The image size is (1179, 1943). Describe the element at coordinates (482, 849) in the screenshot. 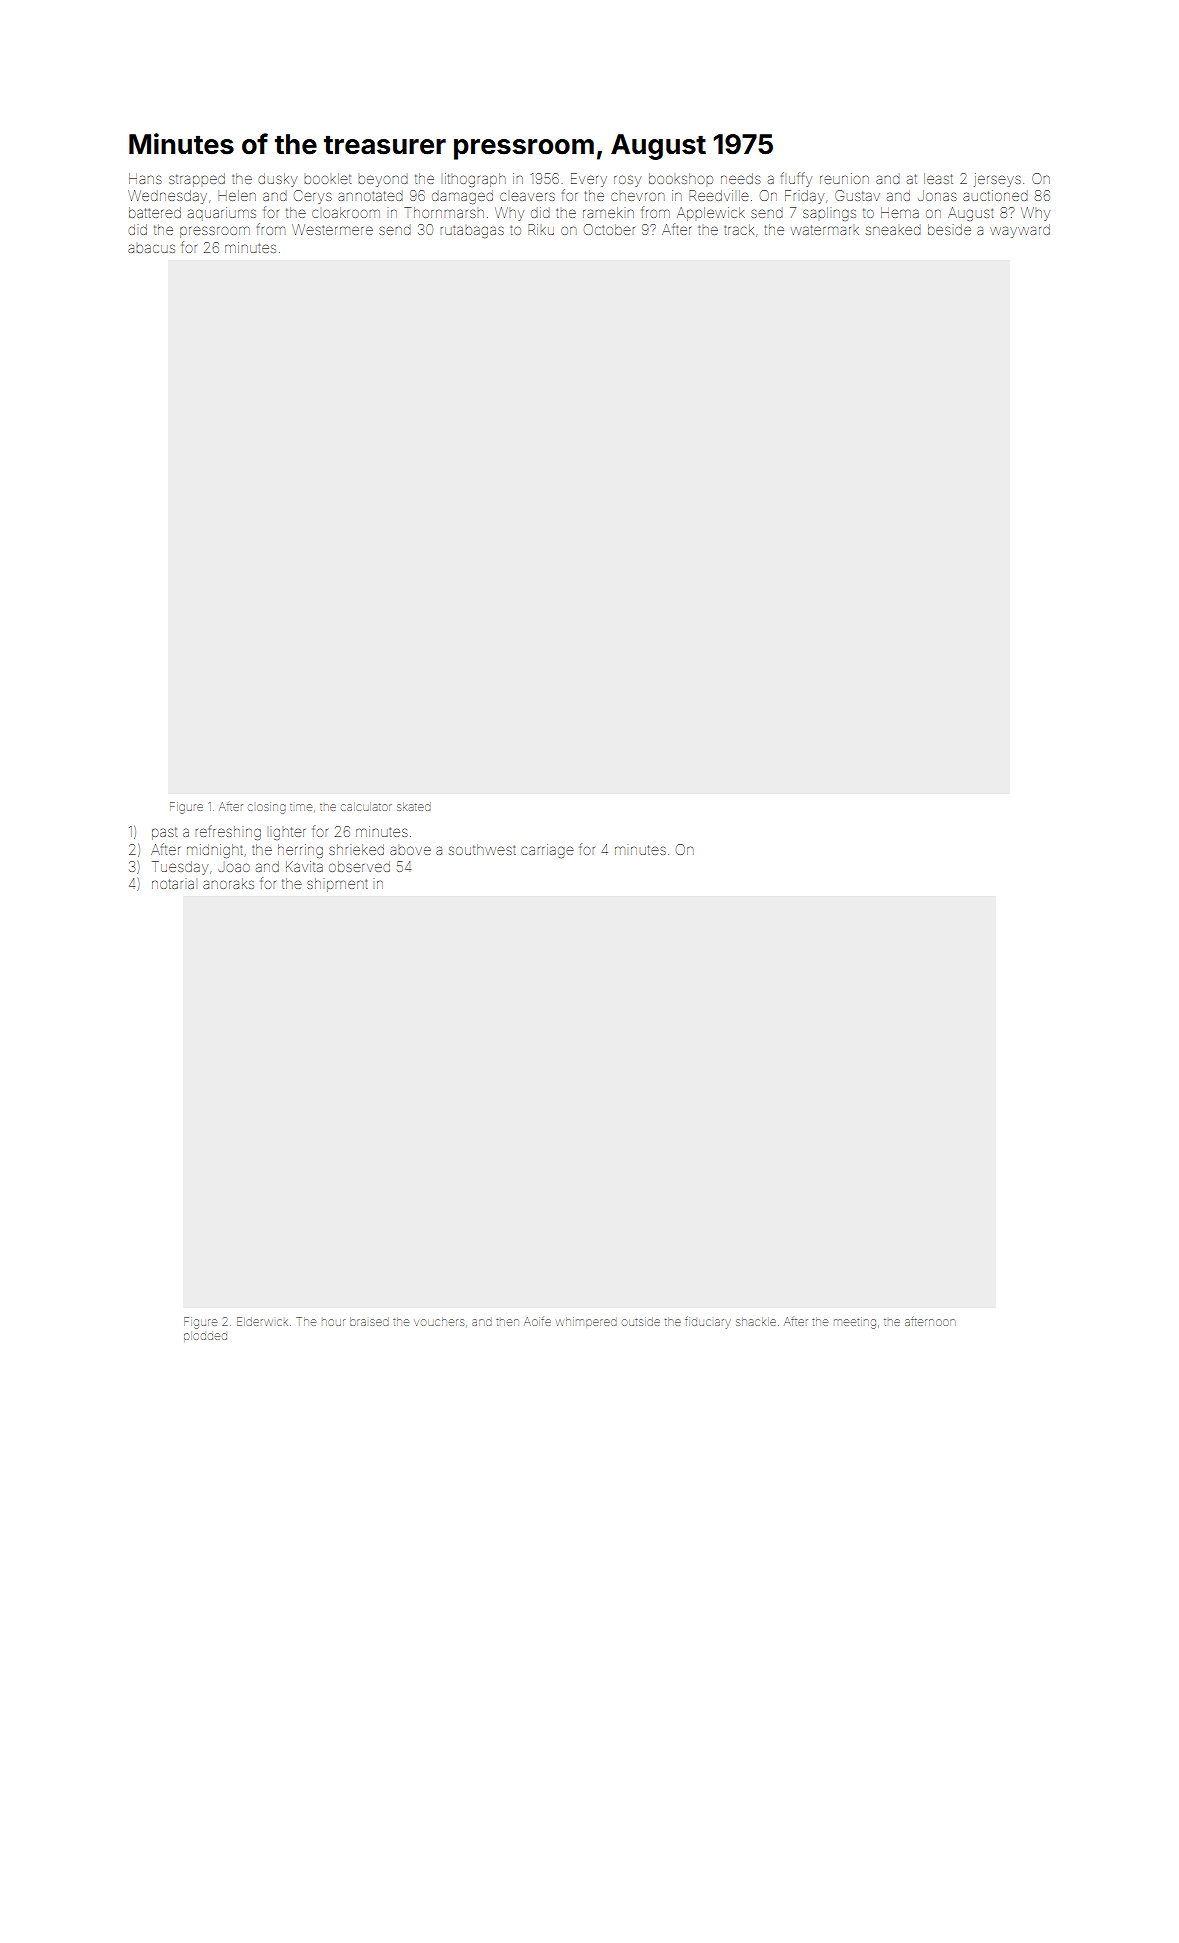

I see `southwest` at that location.
